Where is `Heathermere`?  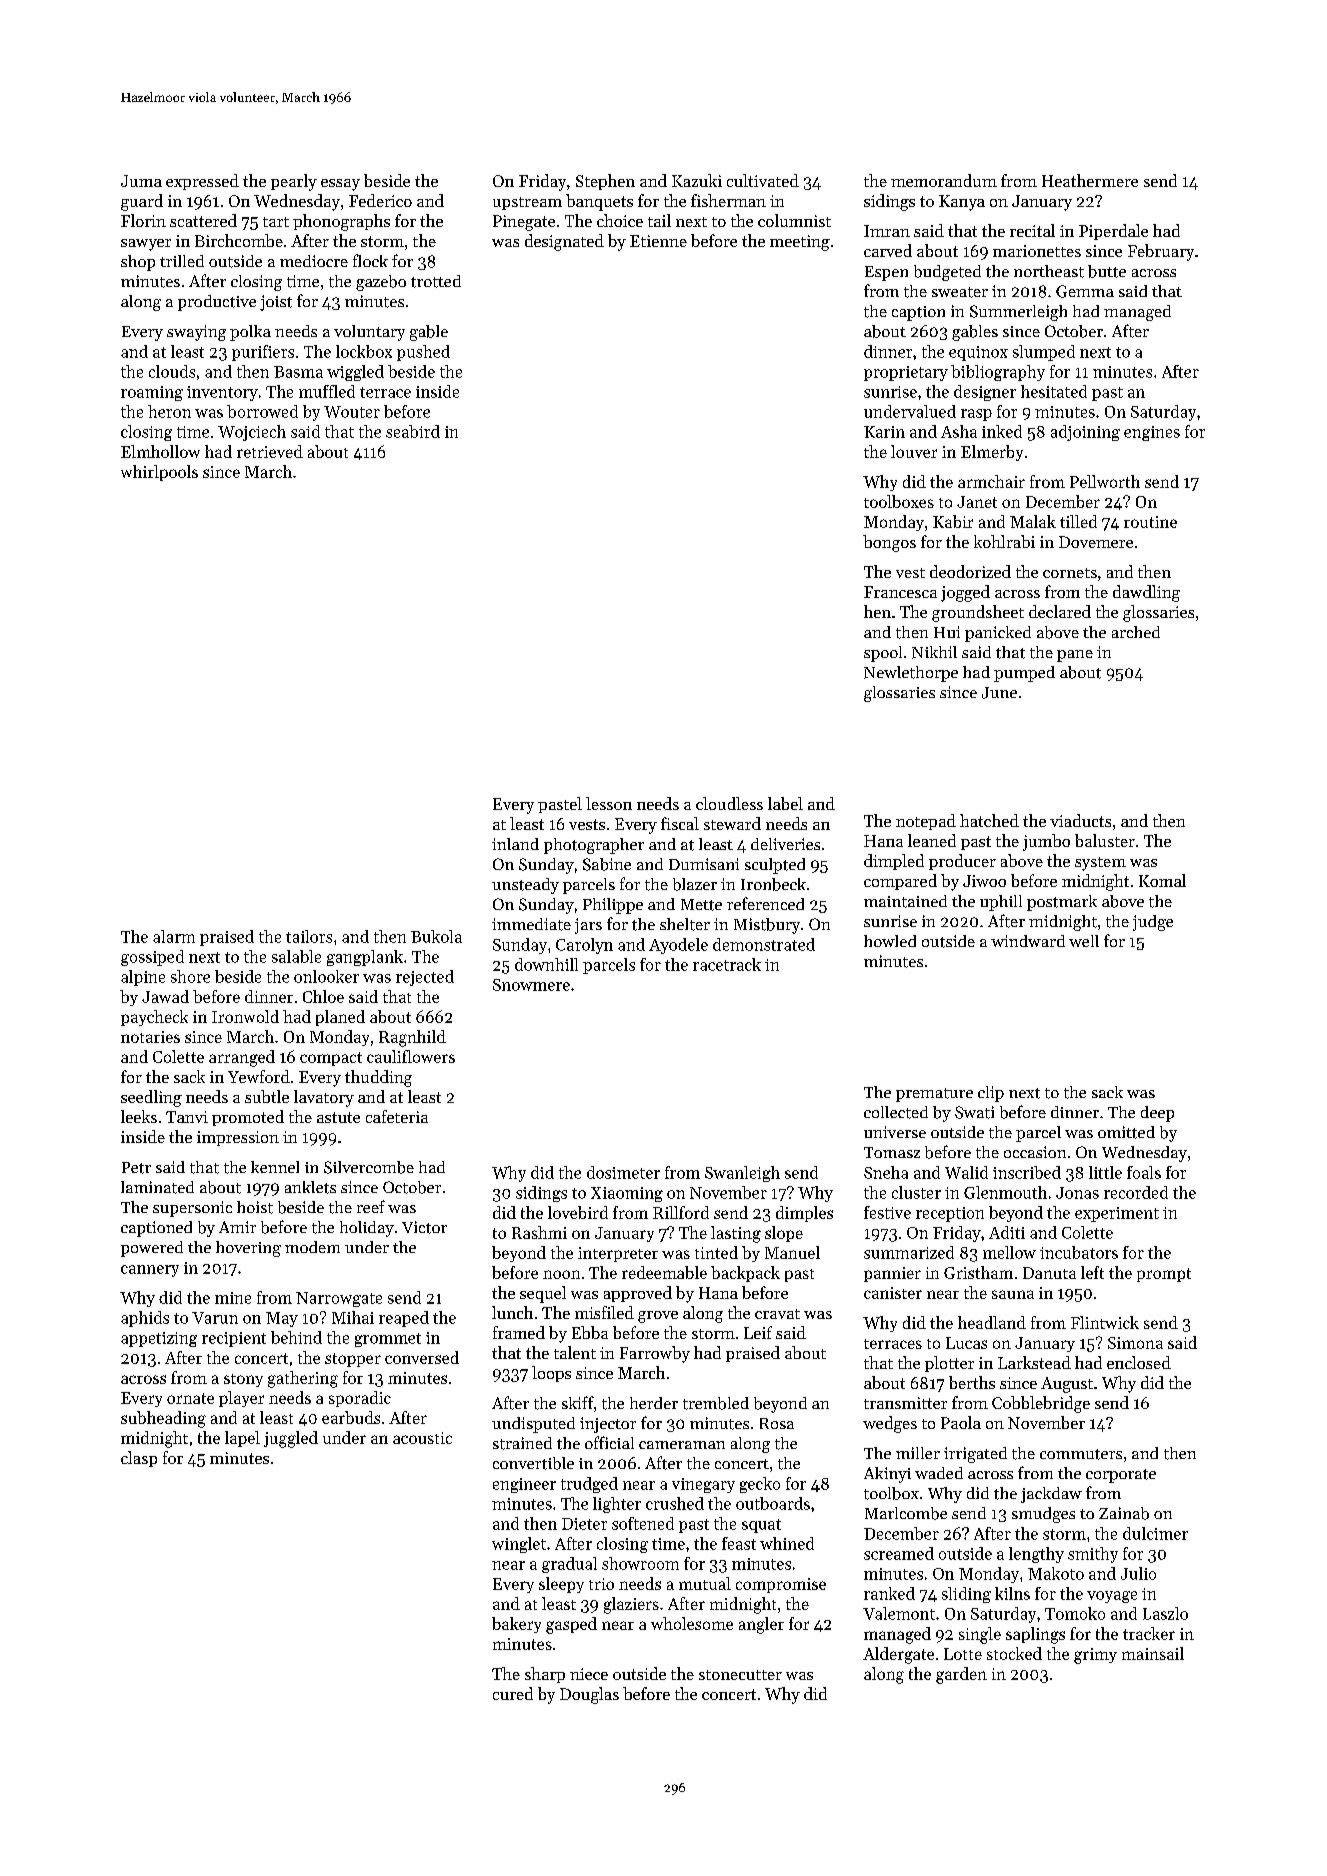 Heathermere is located at coordinates (1090, 180).
